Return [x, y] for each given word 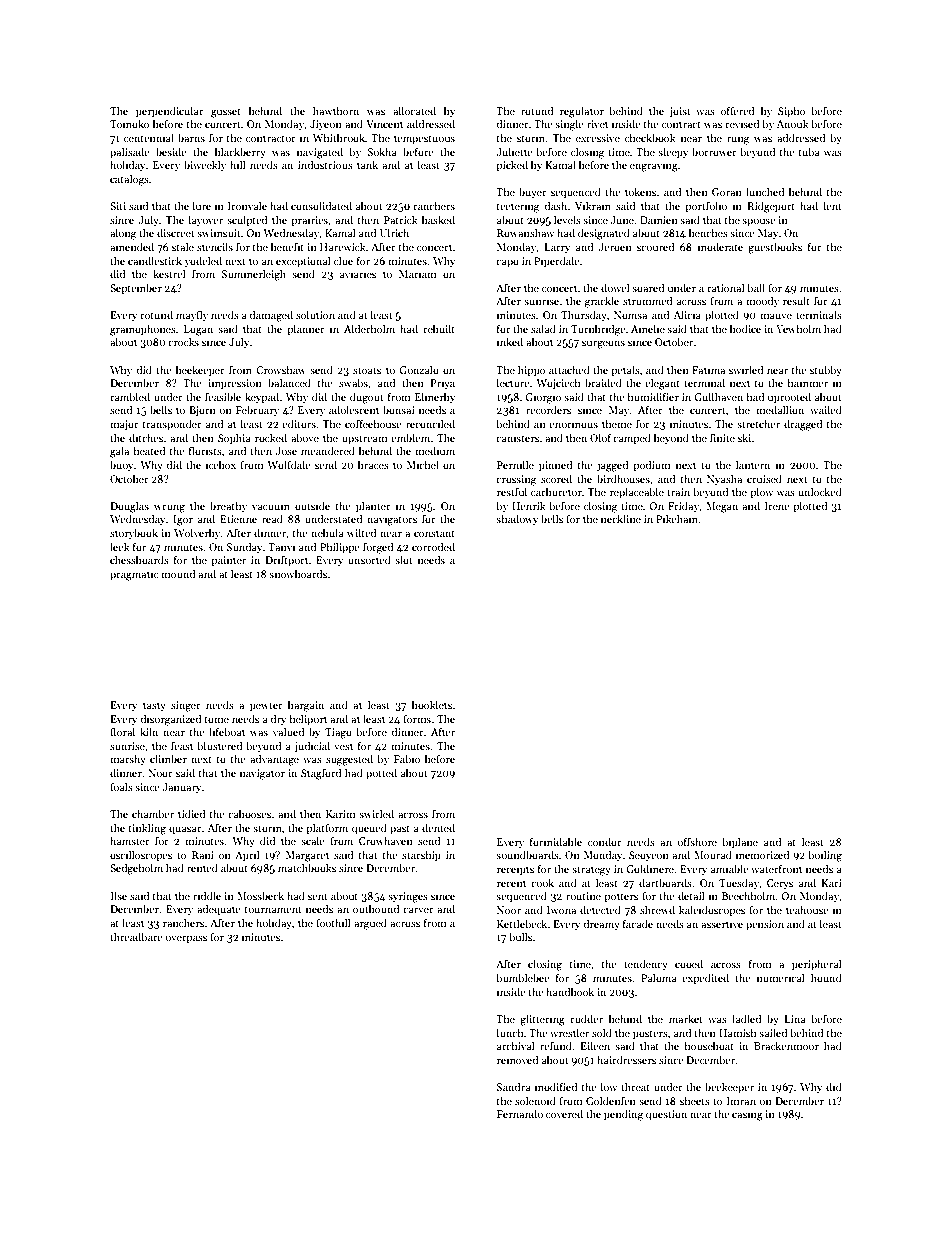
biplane [740, 842]
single [569, 125]
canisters [517, 438]
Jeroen [615, 247]
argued [370, 924]
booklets [432, 704]
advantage [274, 760]
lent [833, 205]
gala [119, 452]
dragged [803, 425]
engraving [654, 166]
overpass [186, 939]
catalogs [129, 180]
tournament [273, 909]
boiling [825, 856]
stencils [215, 246]
